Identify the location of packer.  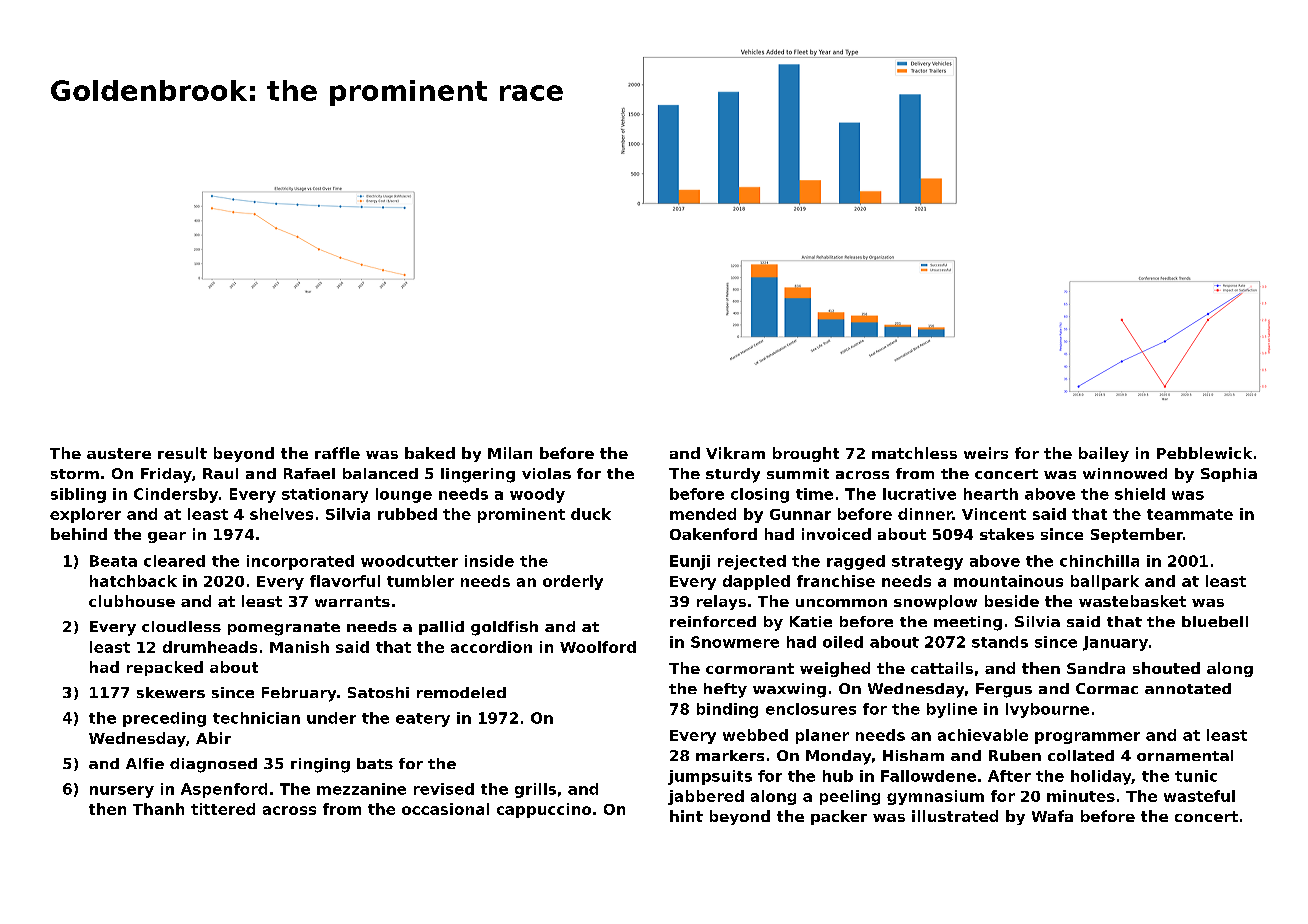
(839, 817).
